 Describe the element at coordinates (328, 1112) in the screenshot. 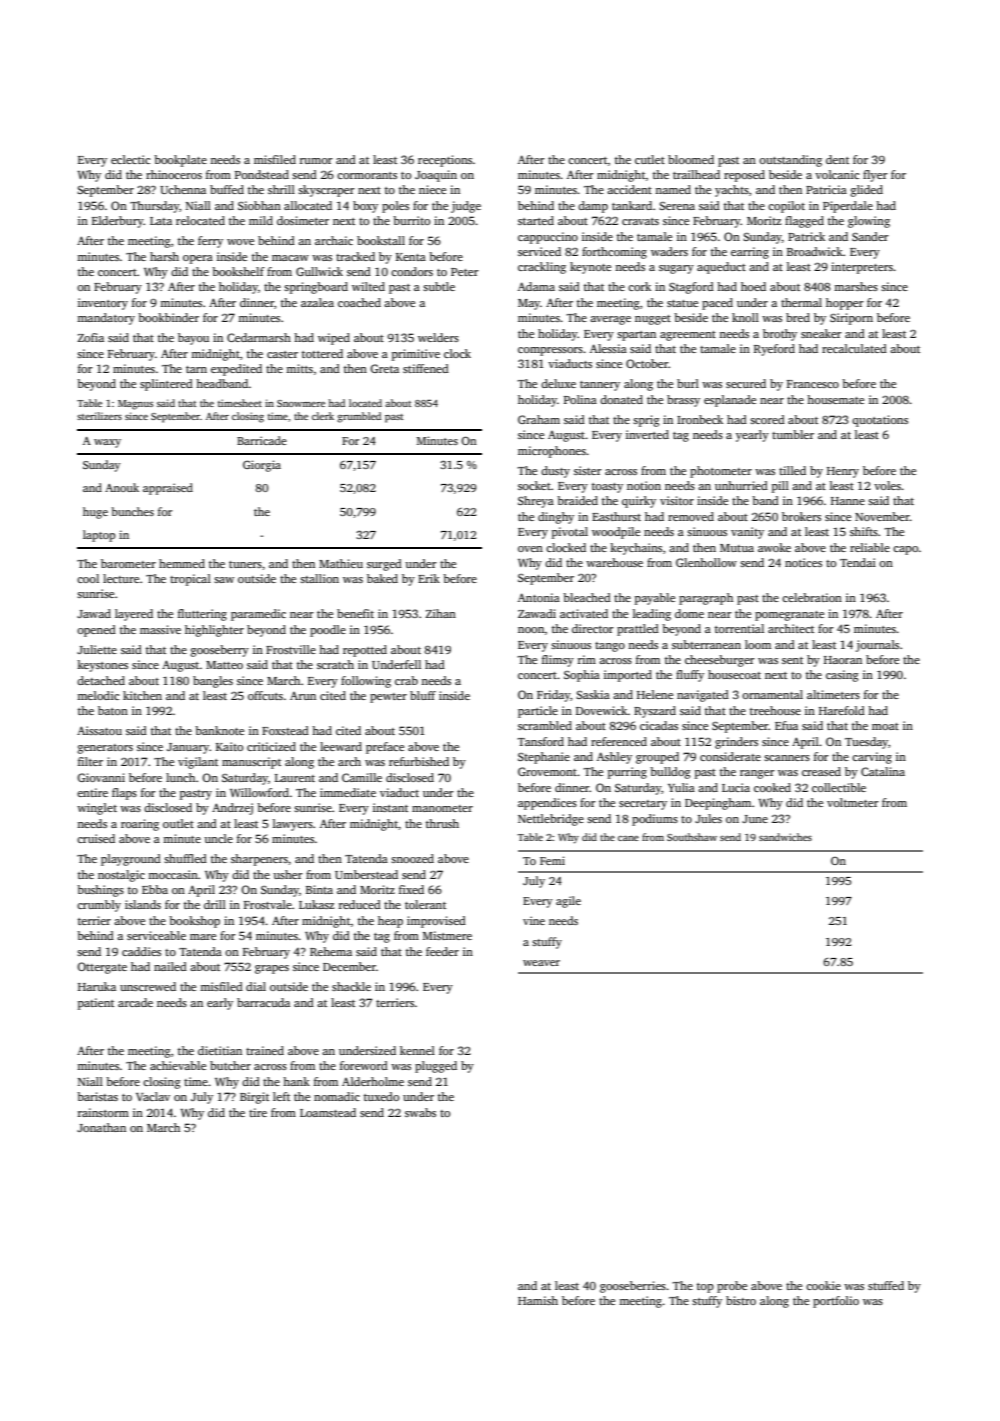

I see `Loamstead` at that location.
